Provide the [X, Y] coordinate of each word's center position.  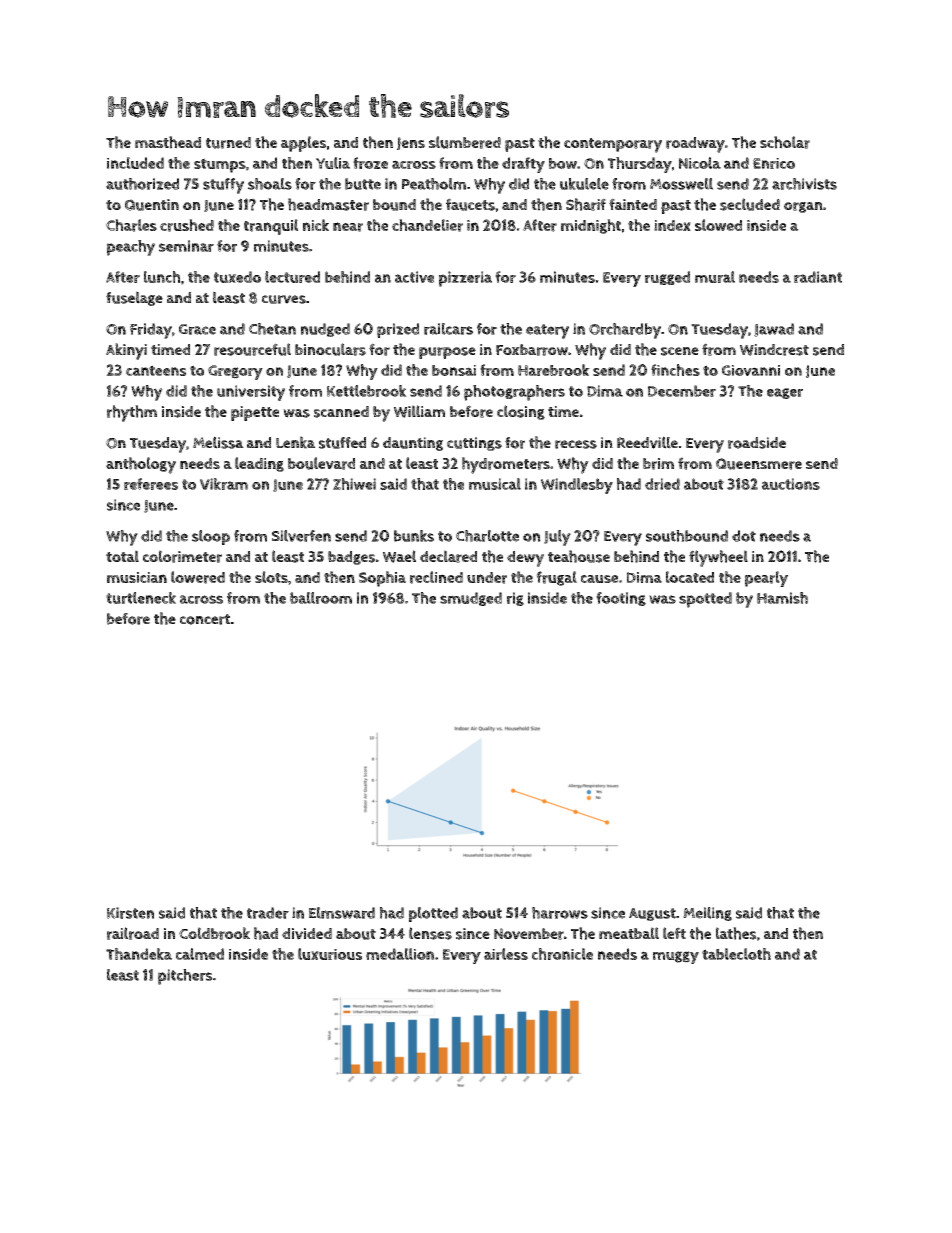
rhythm [132, 413]
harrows [560, 913]
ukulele [584, 184]
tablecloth [736, 954]
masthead [168, 142]
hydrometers [506, 465]
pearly [766, 579]
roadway [695, 145]
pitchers [185, 977]
